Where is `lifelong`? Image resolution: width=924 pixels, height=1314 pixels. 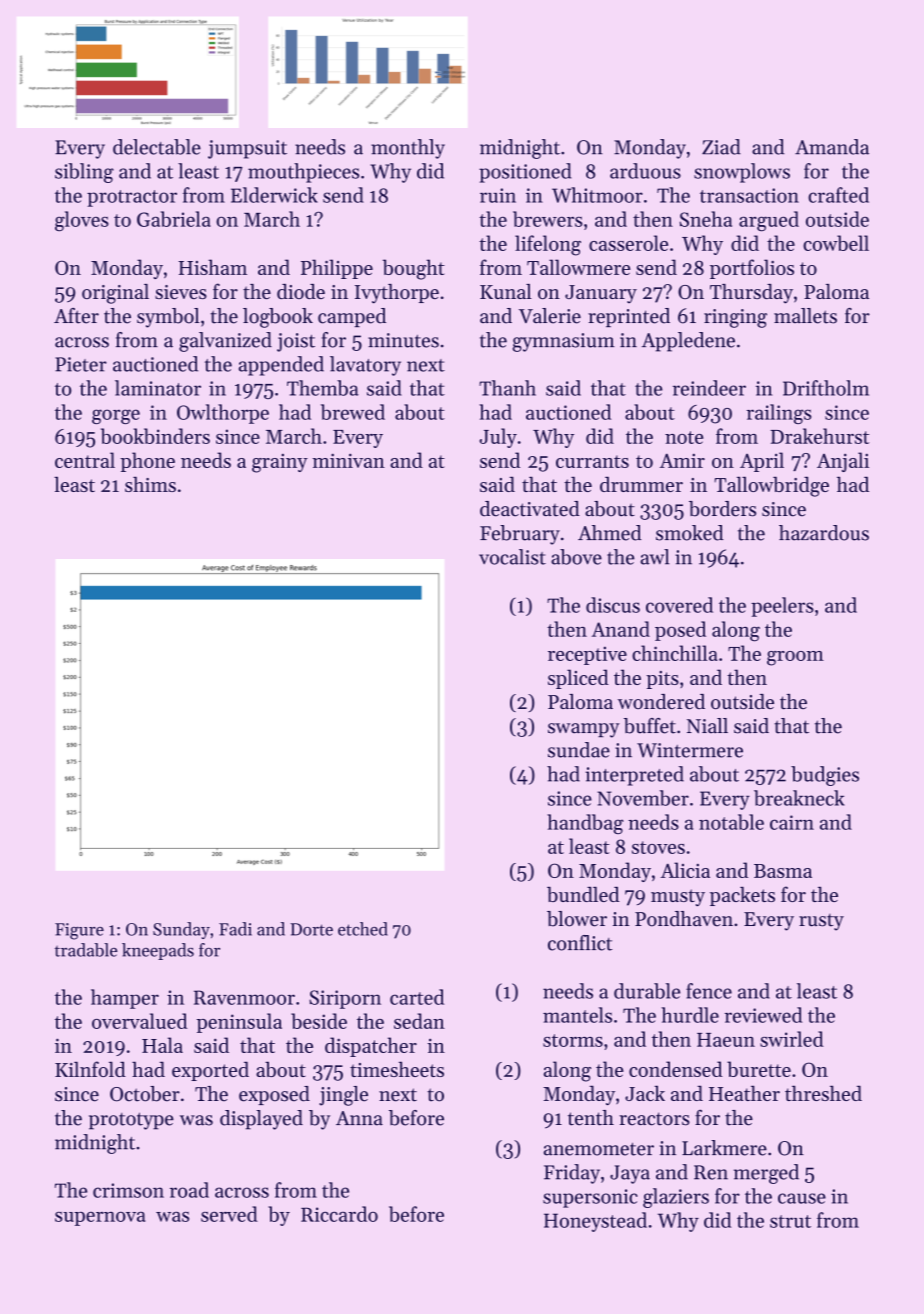
lifelong is located at coordinates (548, 245).
